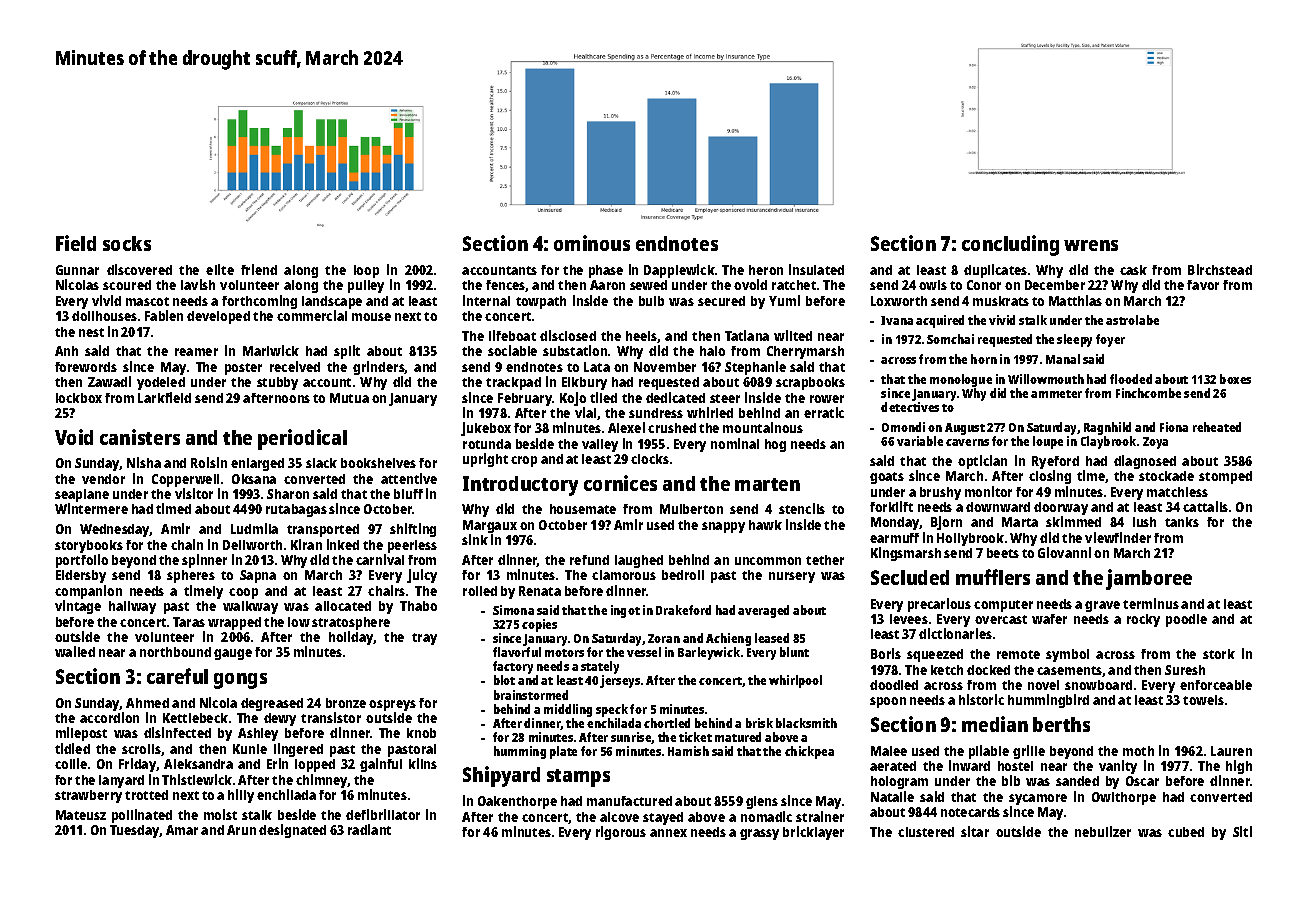  I want to click on wrens, so click(1091, 245).
